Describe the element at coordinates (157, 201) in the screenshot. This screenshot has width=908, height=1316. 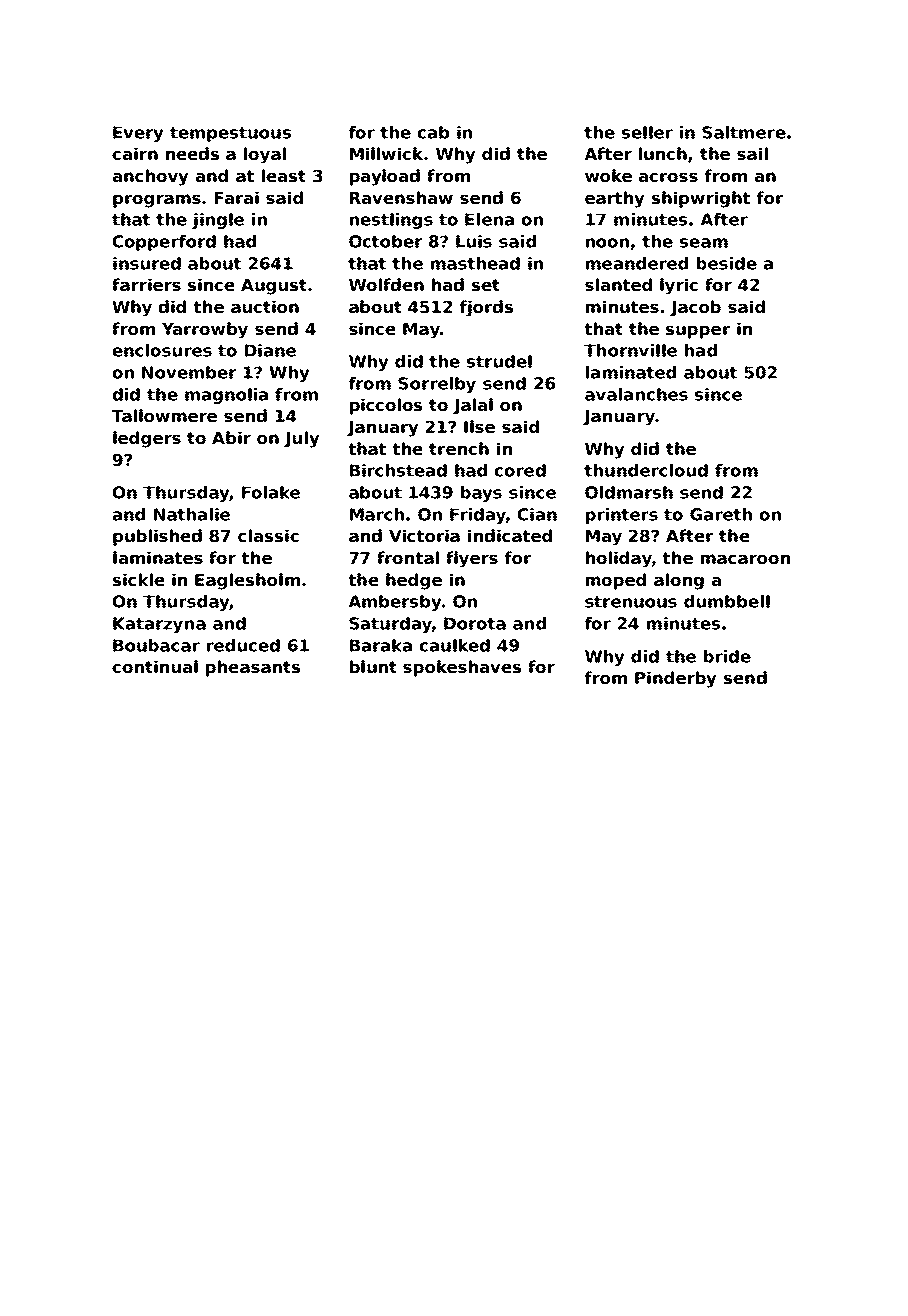
I see `programs` at that location.
